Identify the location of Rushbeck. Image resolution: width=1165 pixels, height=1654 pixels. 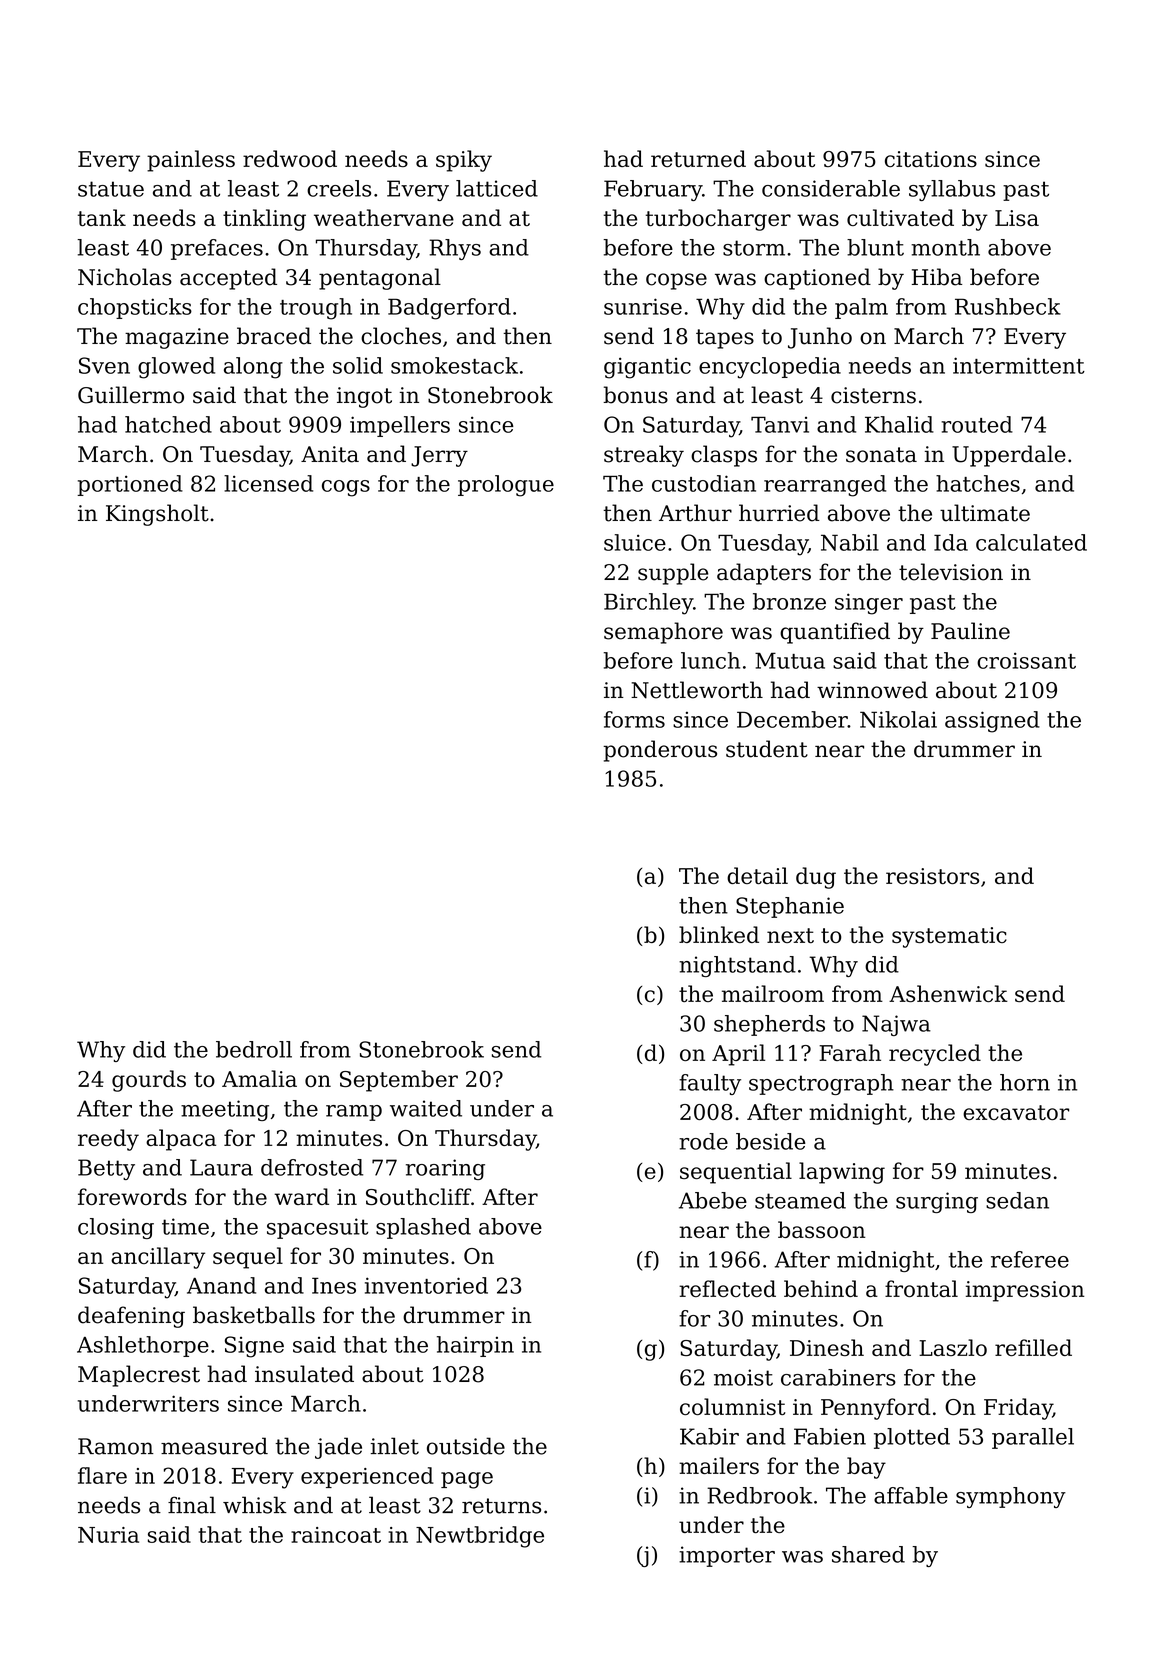
(1008, 306).
